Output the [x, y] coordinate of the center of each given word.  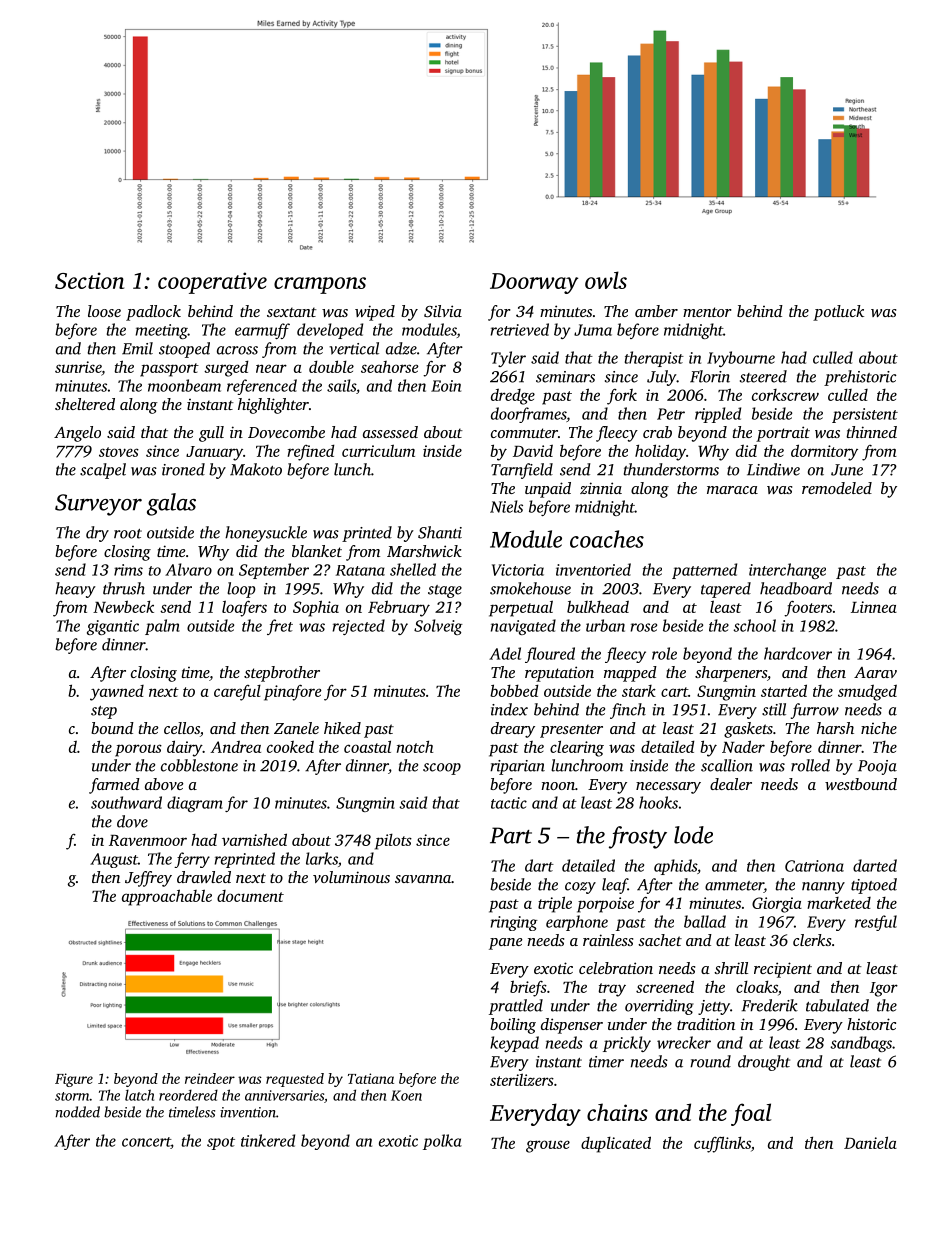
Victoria [518, 570]
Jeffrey [148, 879]
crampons [320, 285]
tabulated [837, 1005]
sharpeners [731, 674]
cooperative [212, 283]
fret [280, 627]
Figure [74, 1080]
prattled [516, 1007]
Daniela [870, 1142]
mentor [707, 312]
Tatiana [371, 1078]
